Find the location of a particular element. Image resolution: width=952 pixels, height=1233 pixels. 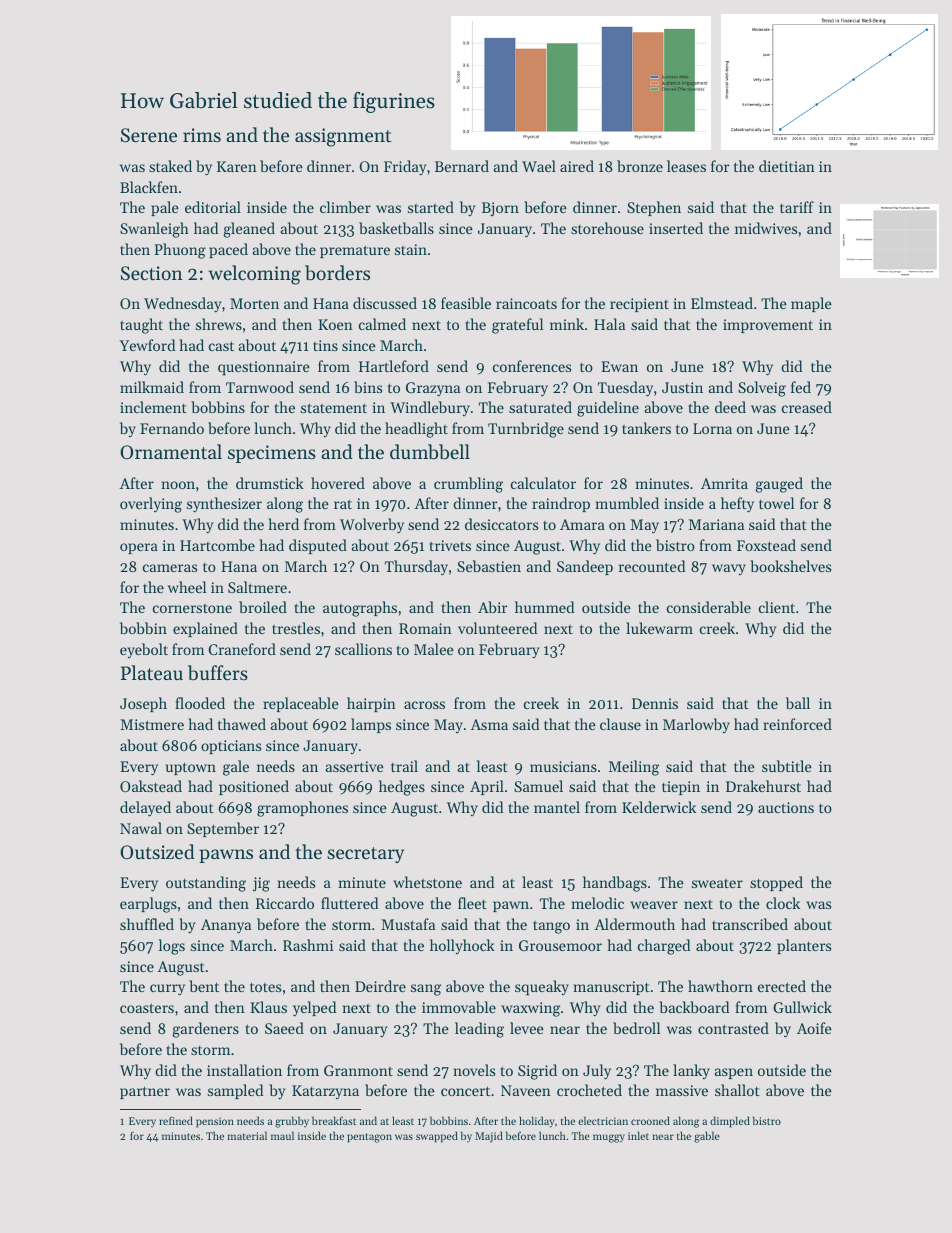

aired is located at coordinates (577, 166).
